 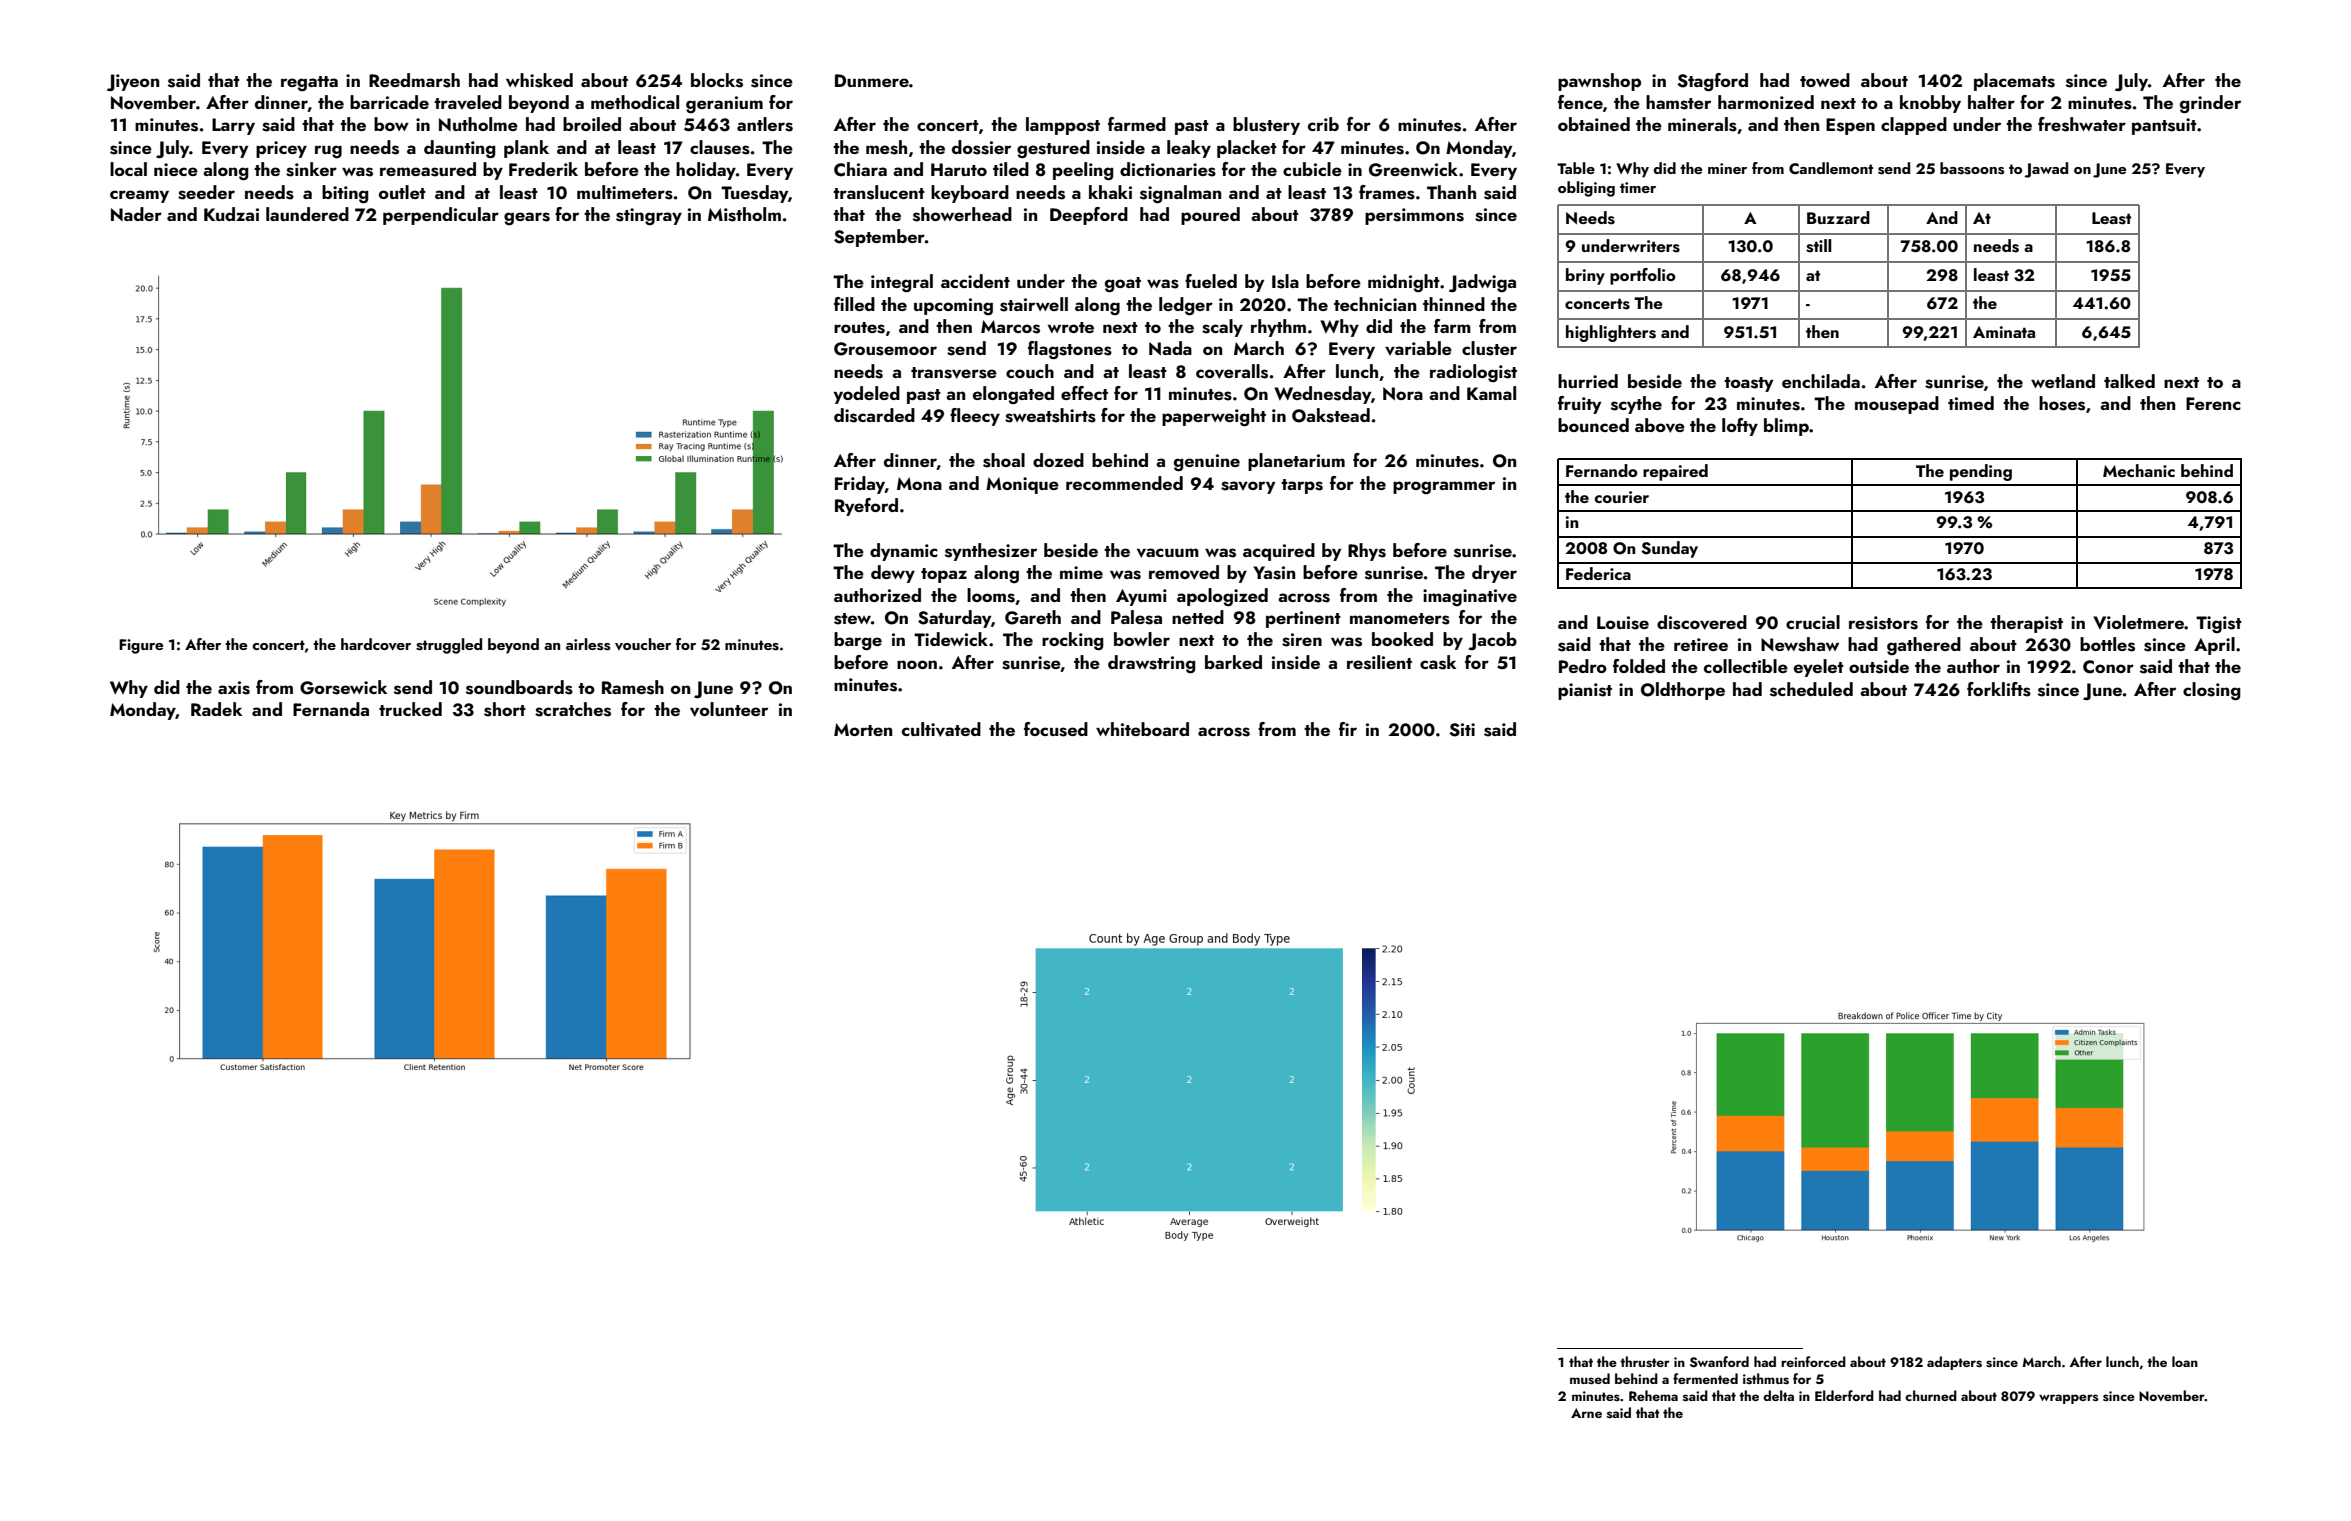 I want to click on adapters, so click(x=1954, y=1363).
